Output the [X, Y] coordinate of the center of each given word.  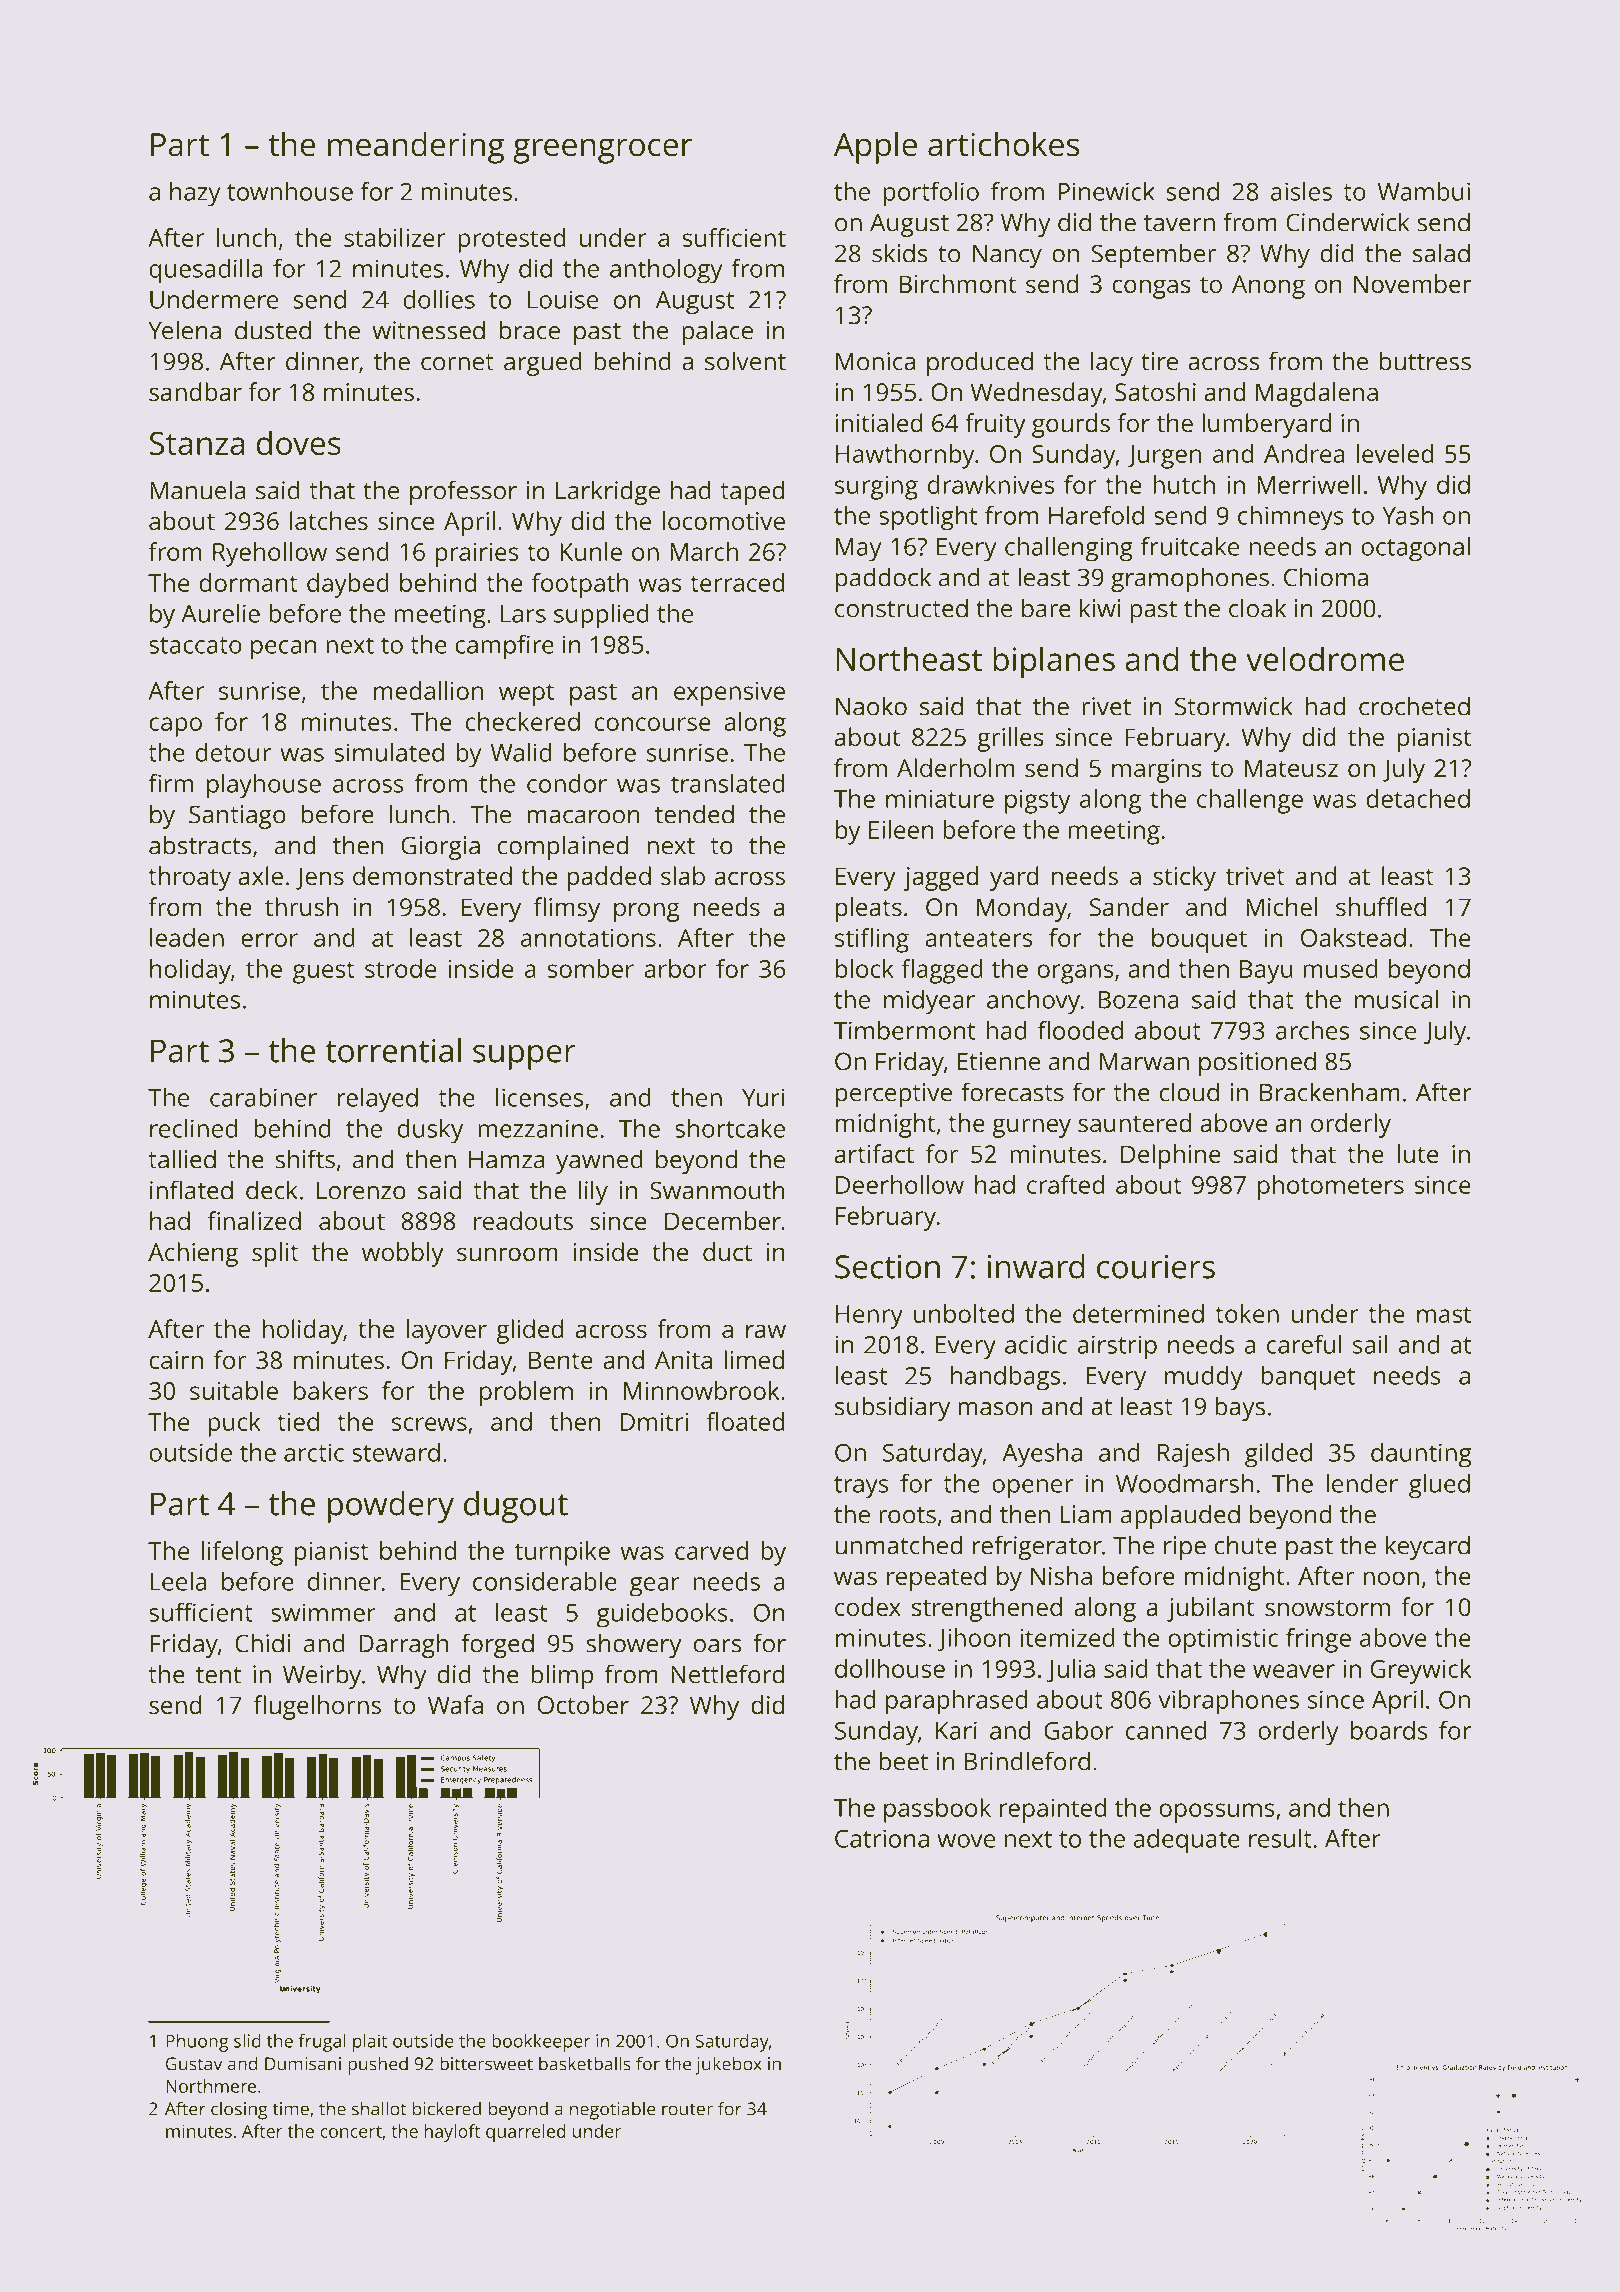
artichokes [1003, 144]
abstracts [200, 845]
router [687, 2109]
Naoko [871, 706]
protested [511, 240]
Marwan [1144, 1062]
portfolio [931, 194]
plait [370, 2043]
